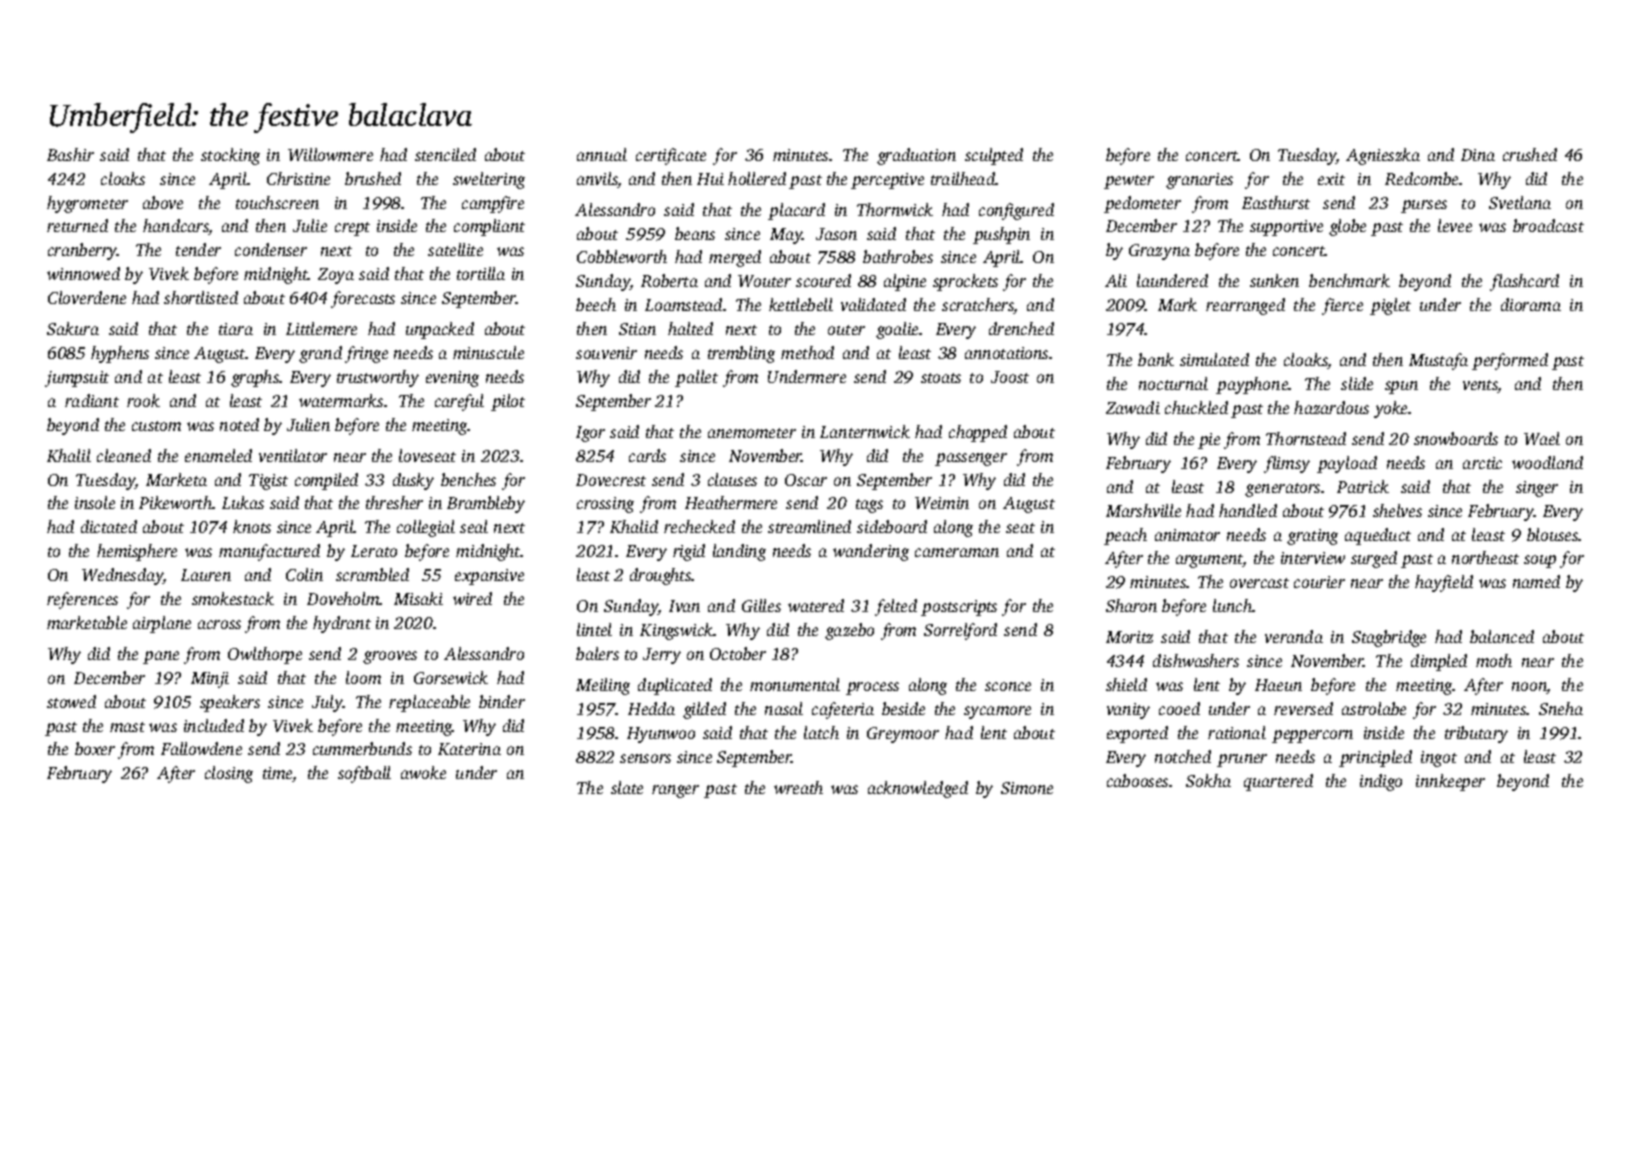  I want to click on anemometer, so click(752, 433).
